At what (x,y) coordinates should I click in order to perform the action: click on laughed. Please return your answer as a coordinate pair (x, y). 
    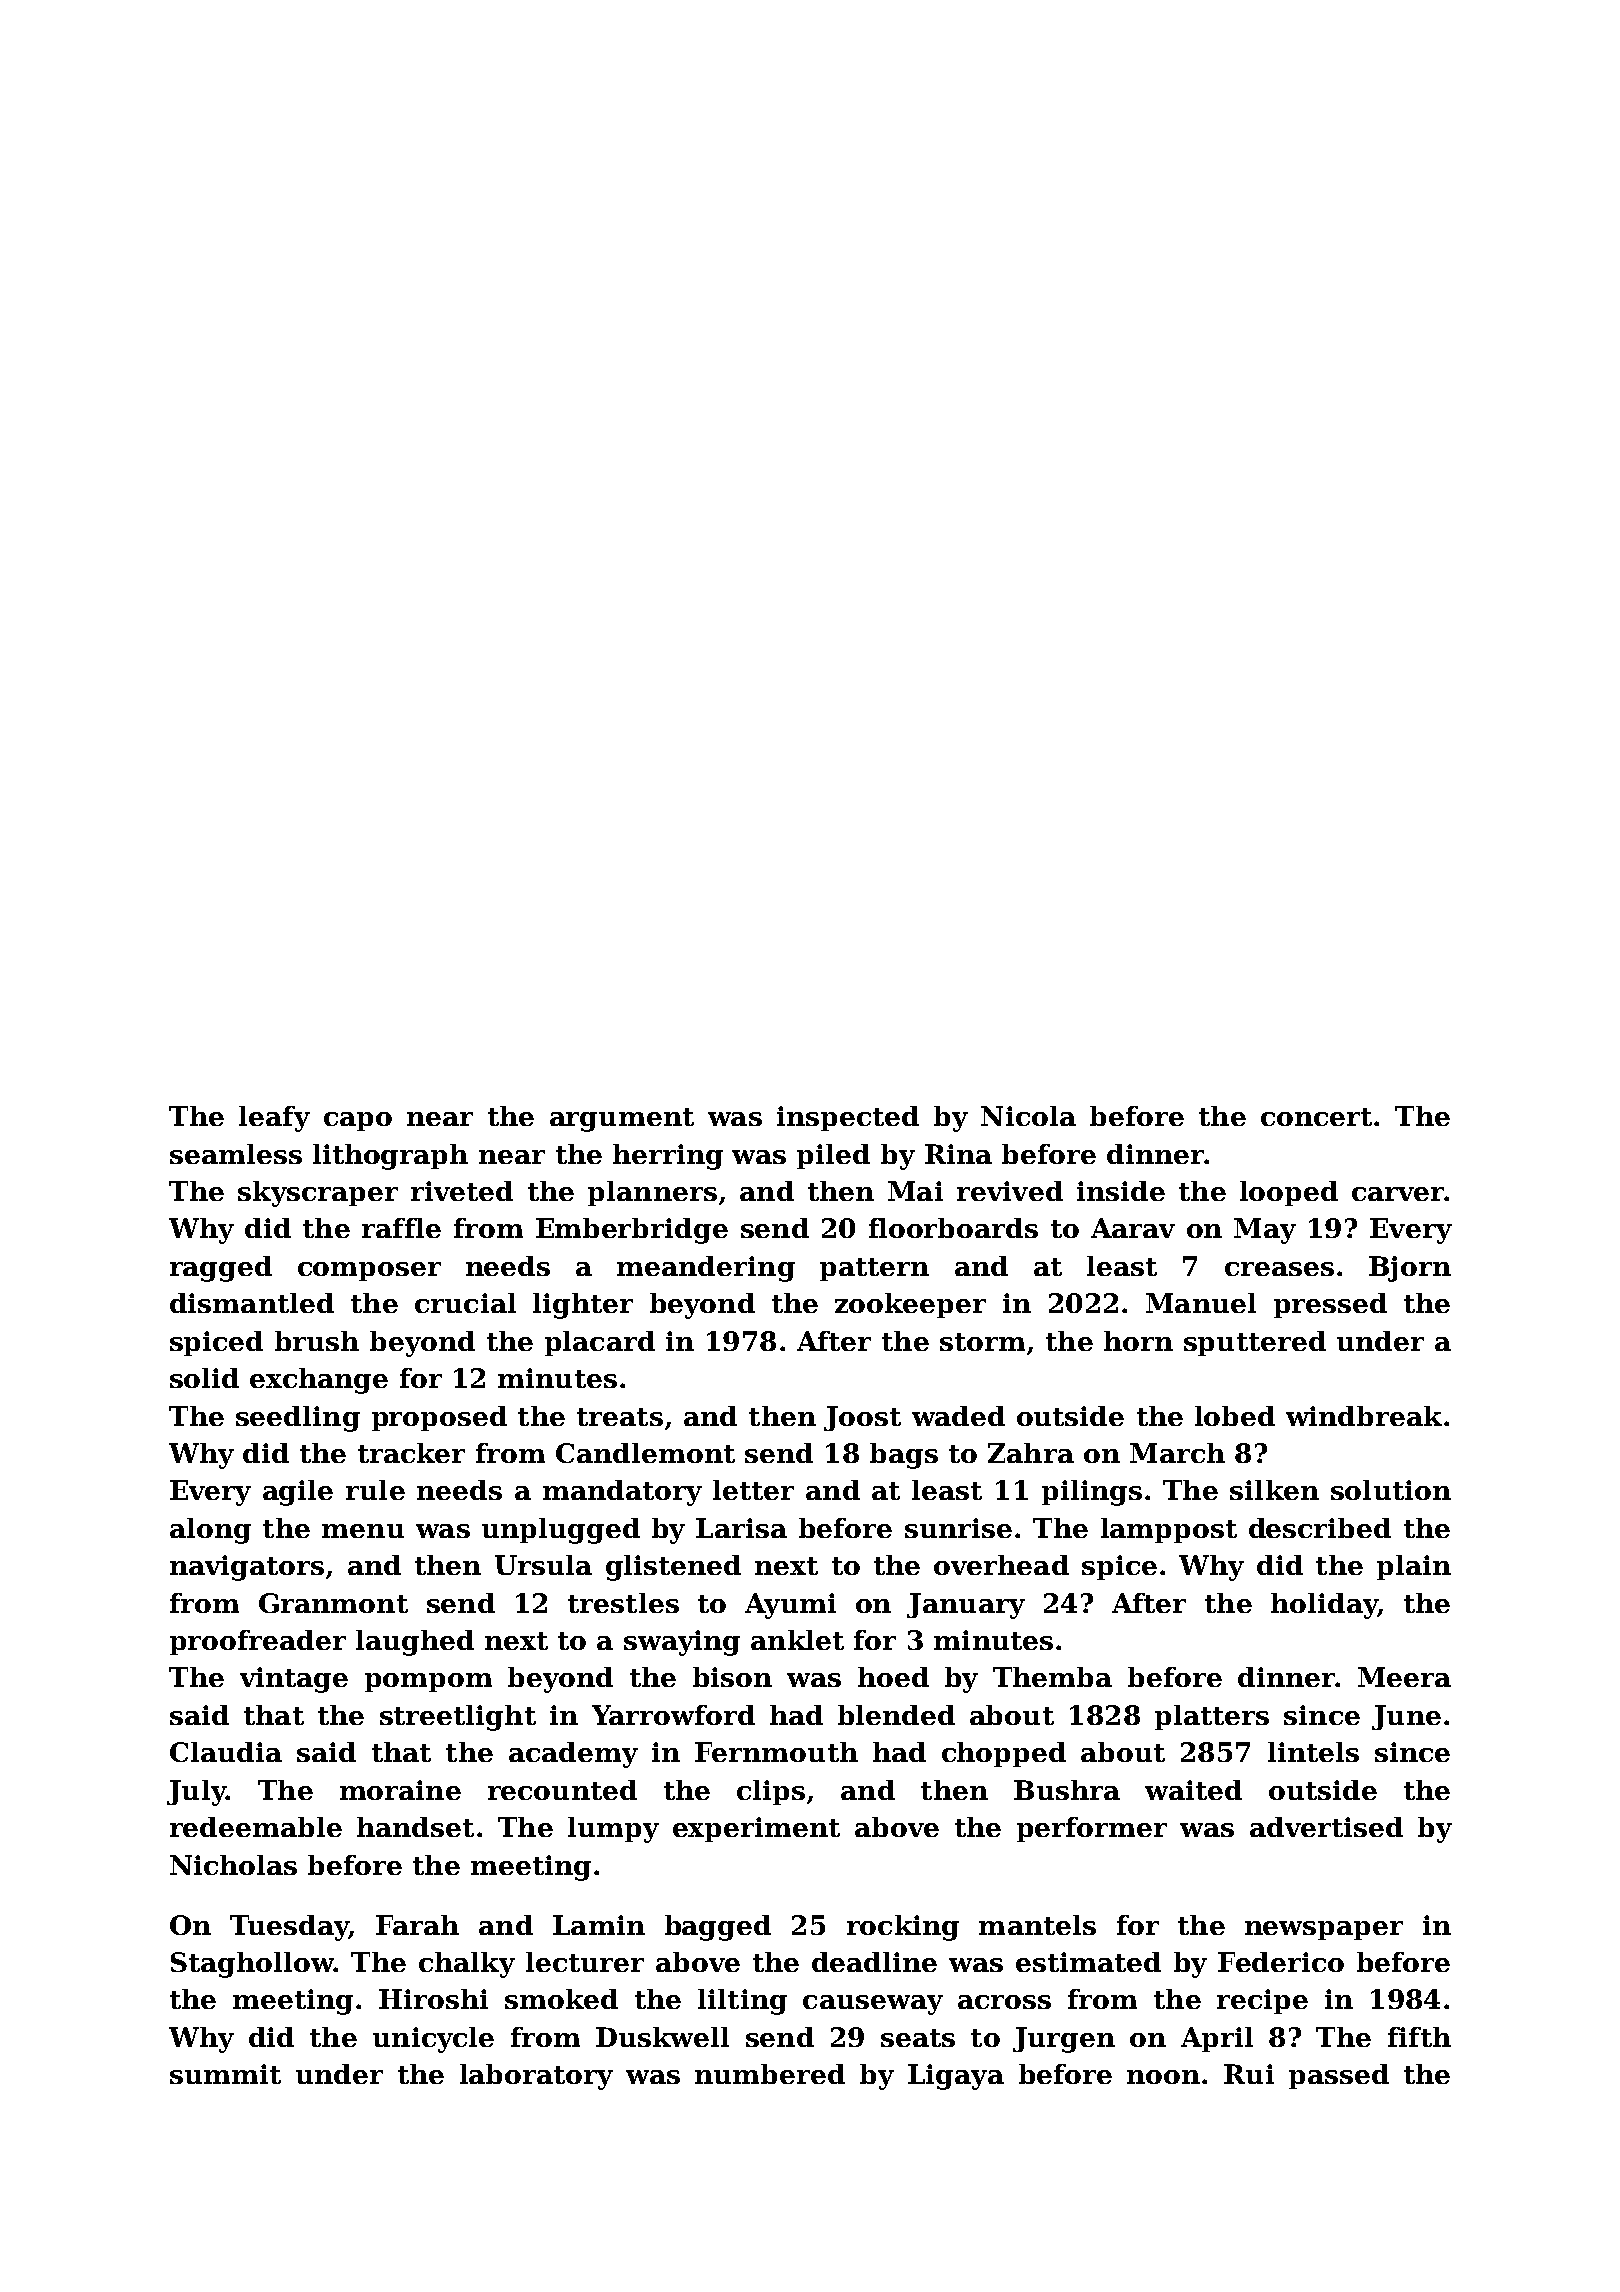
    Looking at the image, I should click on (415, 1643).
